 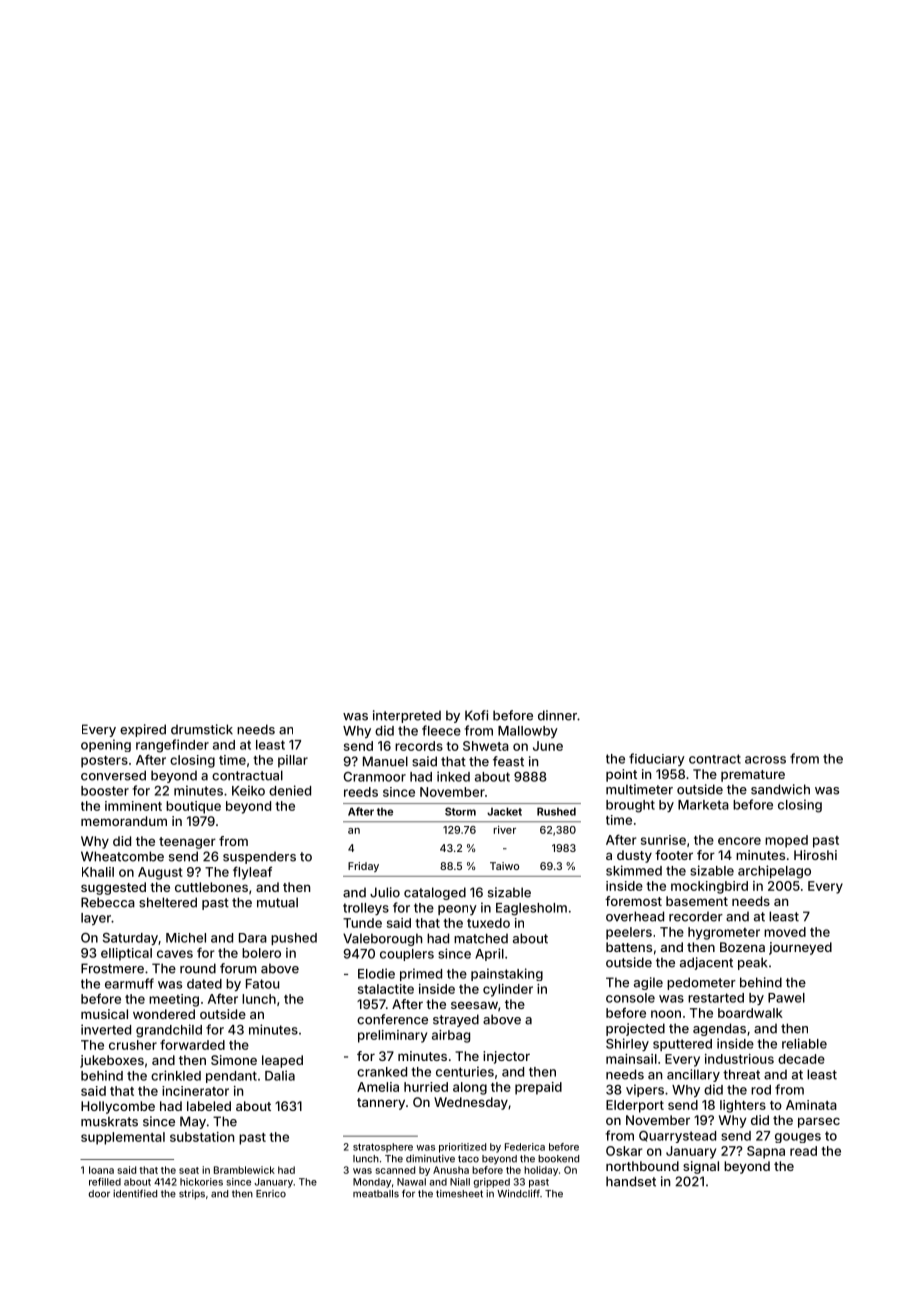 What do you see at coordinates (143, 730) in the page?
I see `expired` at bounding box center [143, 730].
